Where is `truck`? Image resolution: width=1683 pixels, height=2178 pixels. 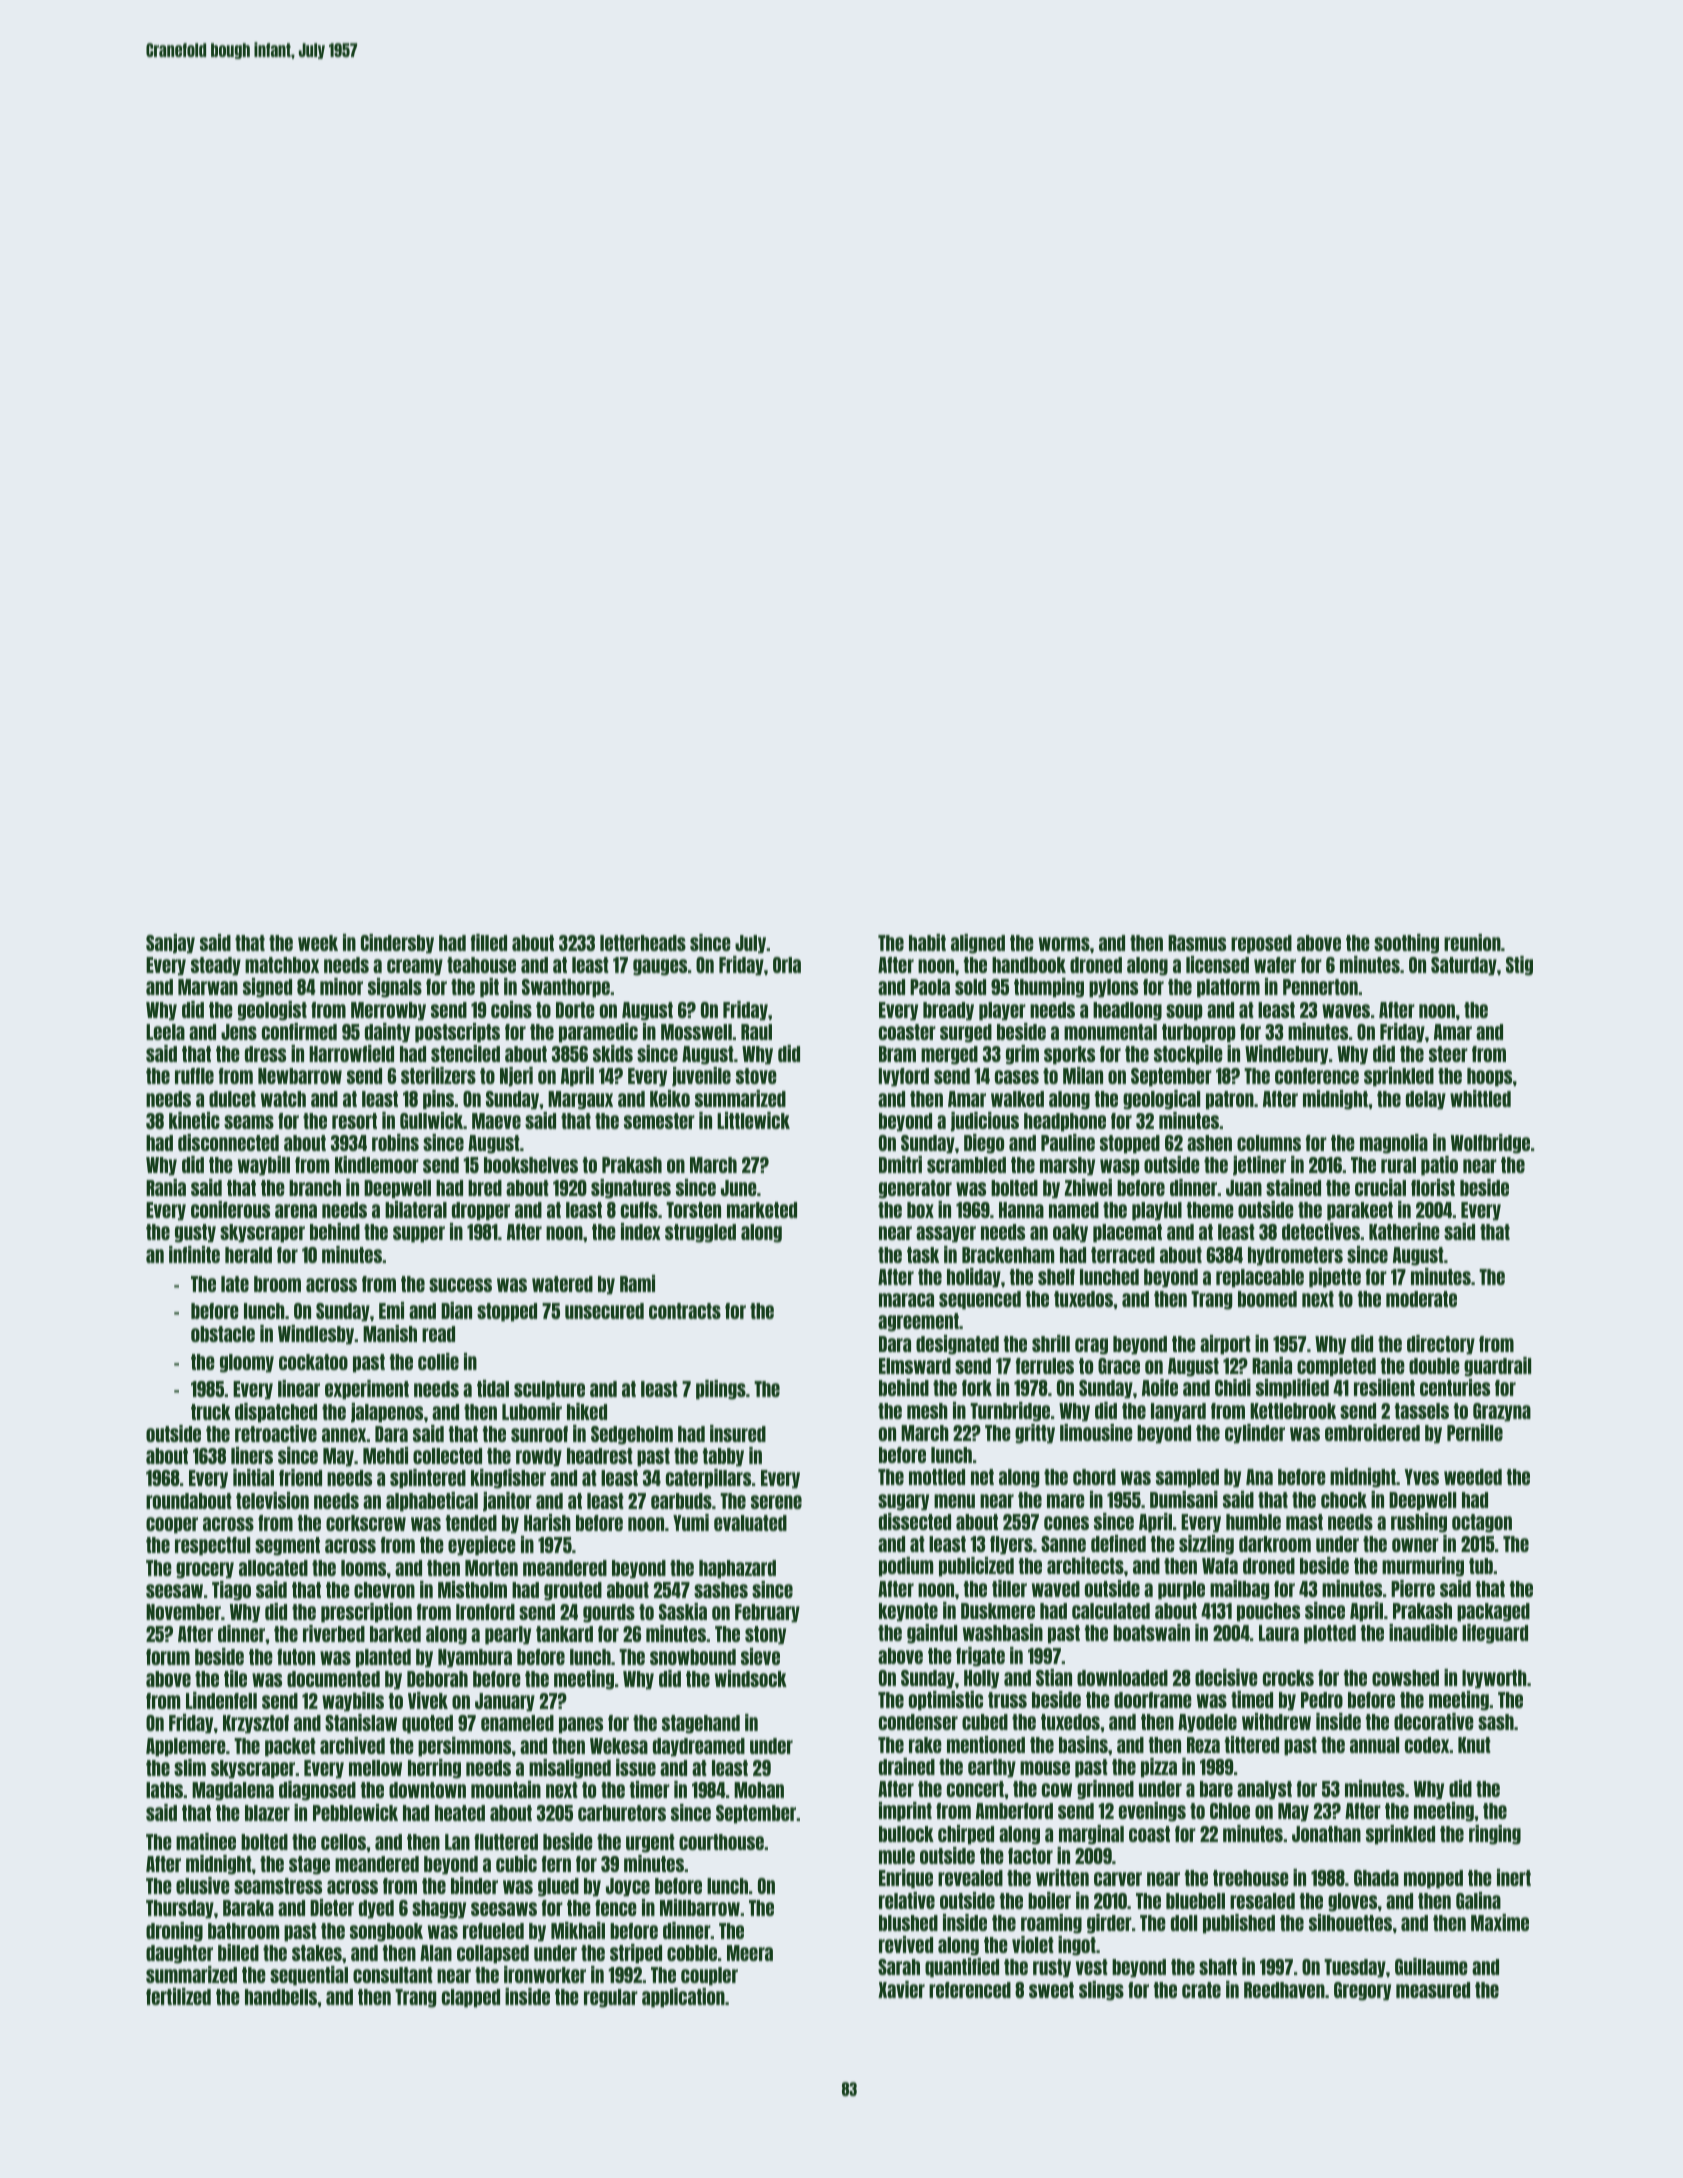
truck is located at coordinates (211, 1412).
